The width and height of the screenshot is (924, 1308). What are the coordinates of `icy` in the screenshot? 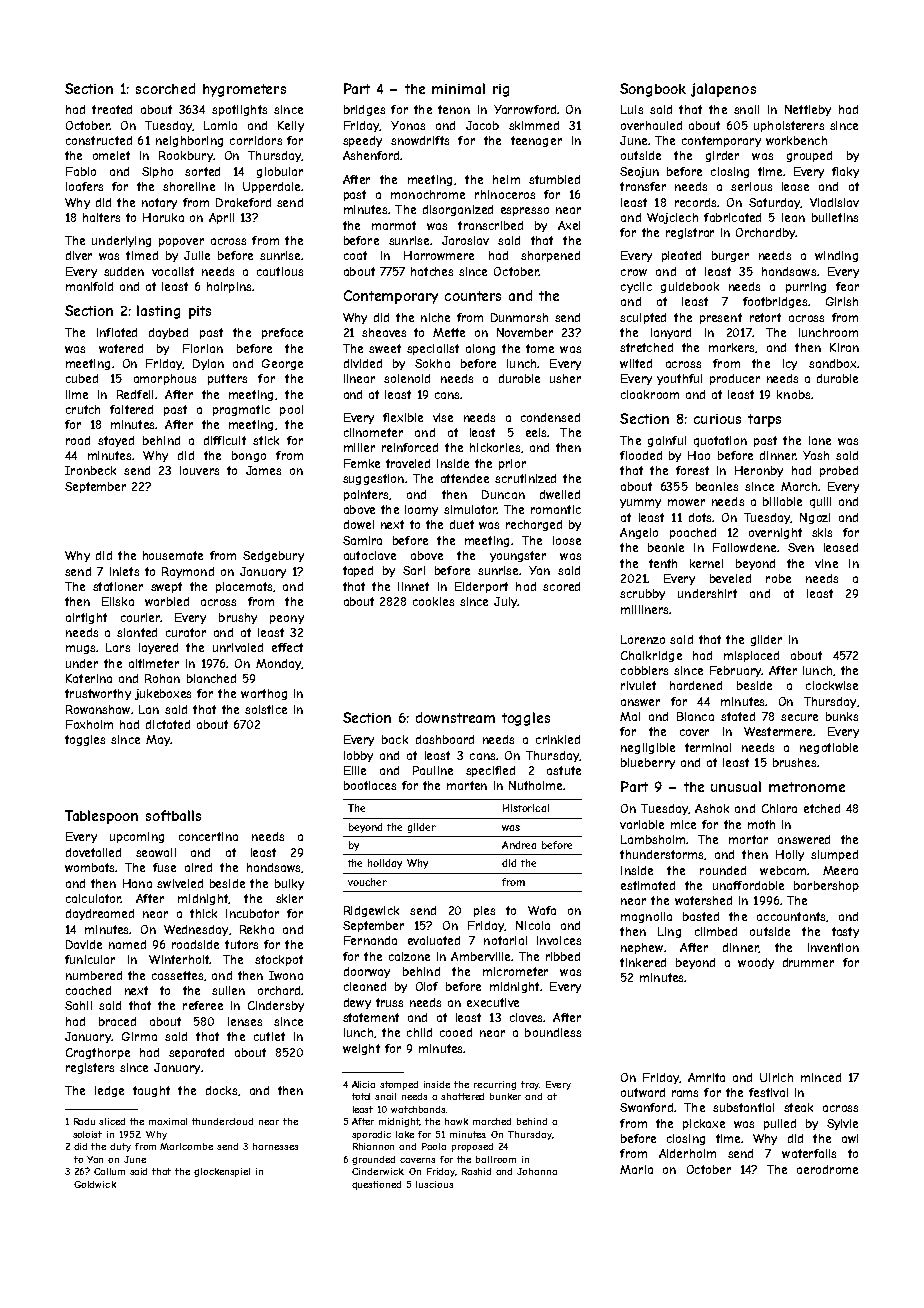 It's located at (790, 364).
